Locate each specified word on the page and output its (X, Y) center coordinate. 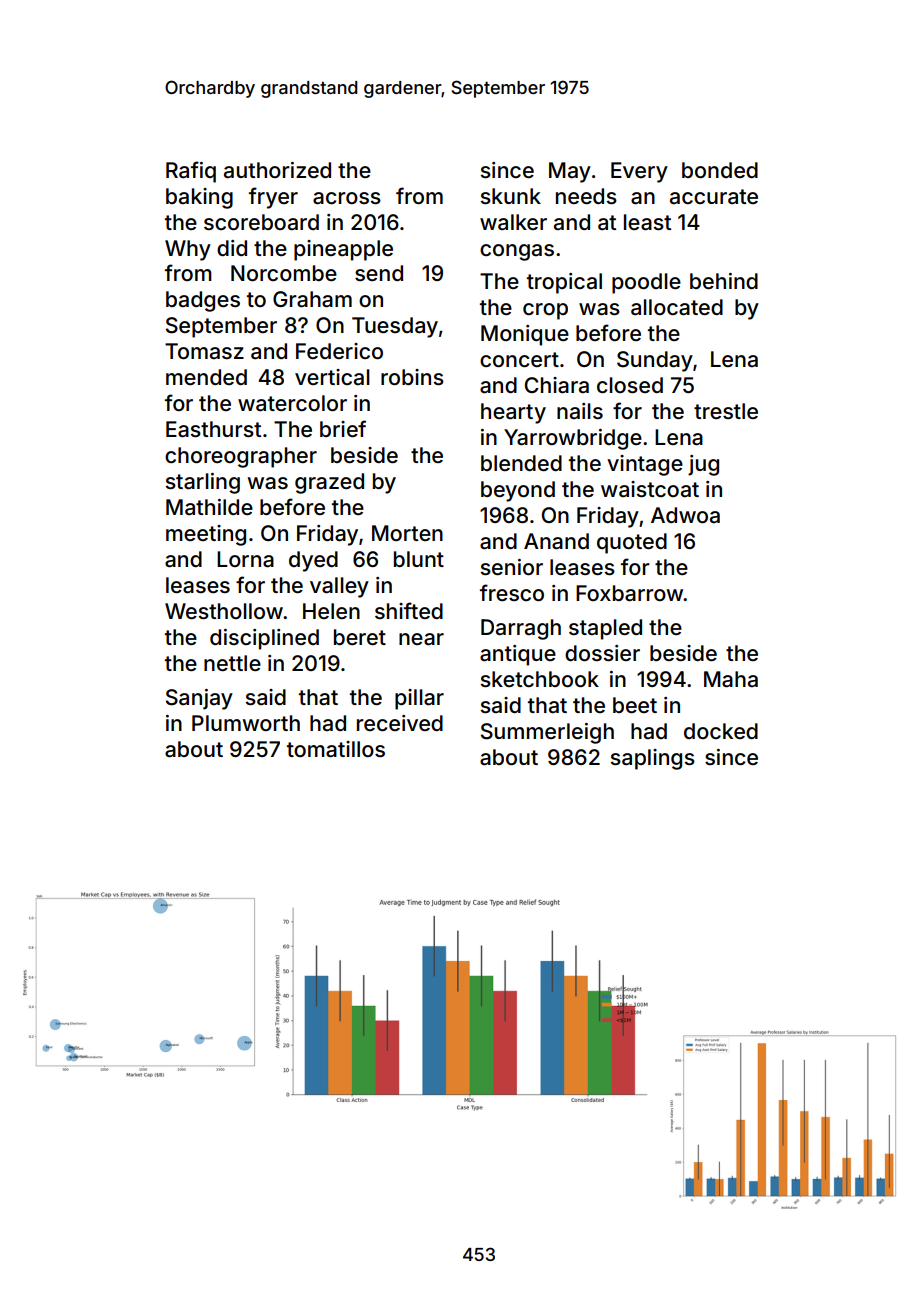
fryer (273, 198)
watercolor (292, 403)
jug (703, 465)
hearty (513, 413)
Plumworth (246, 723)
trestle (726, 411)
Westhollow (224, 611)
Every (639, 172)
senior (511, 567)
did (232, 248)
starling (202, 483)
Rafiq (191, 172)
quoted (632, 543)
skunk (510, 196)
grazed (329, 483)
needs (586, 196)
